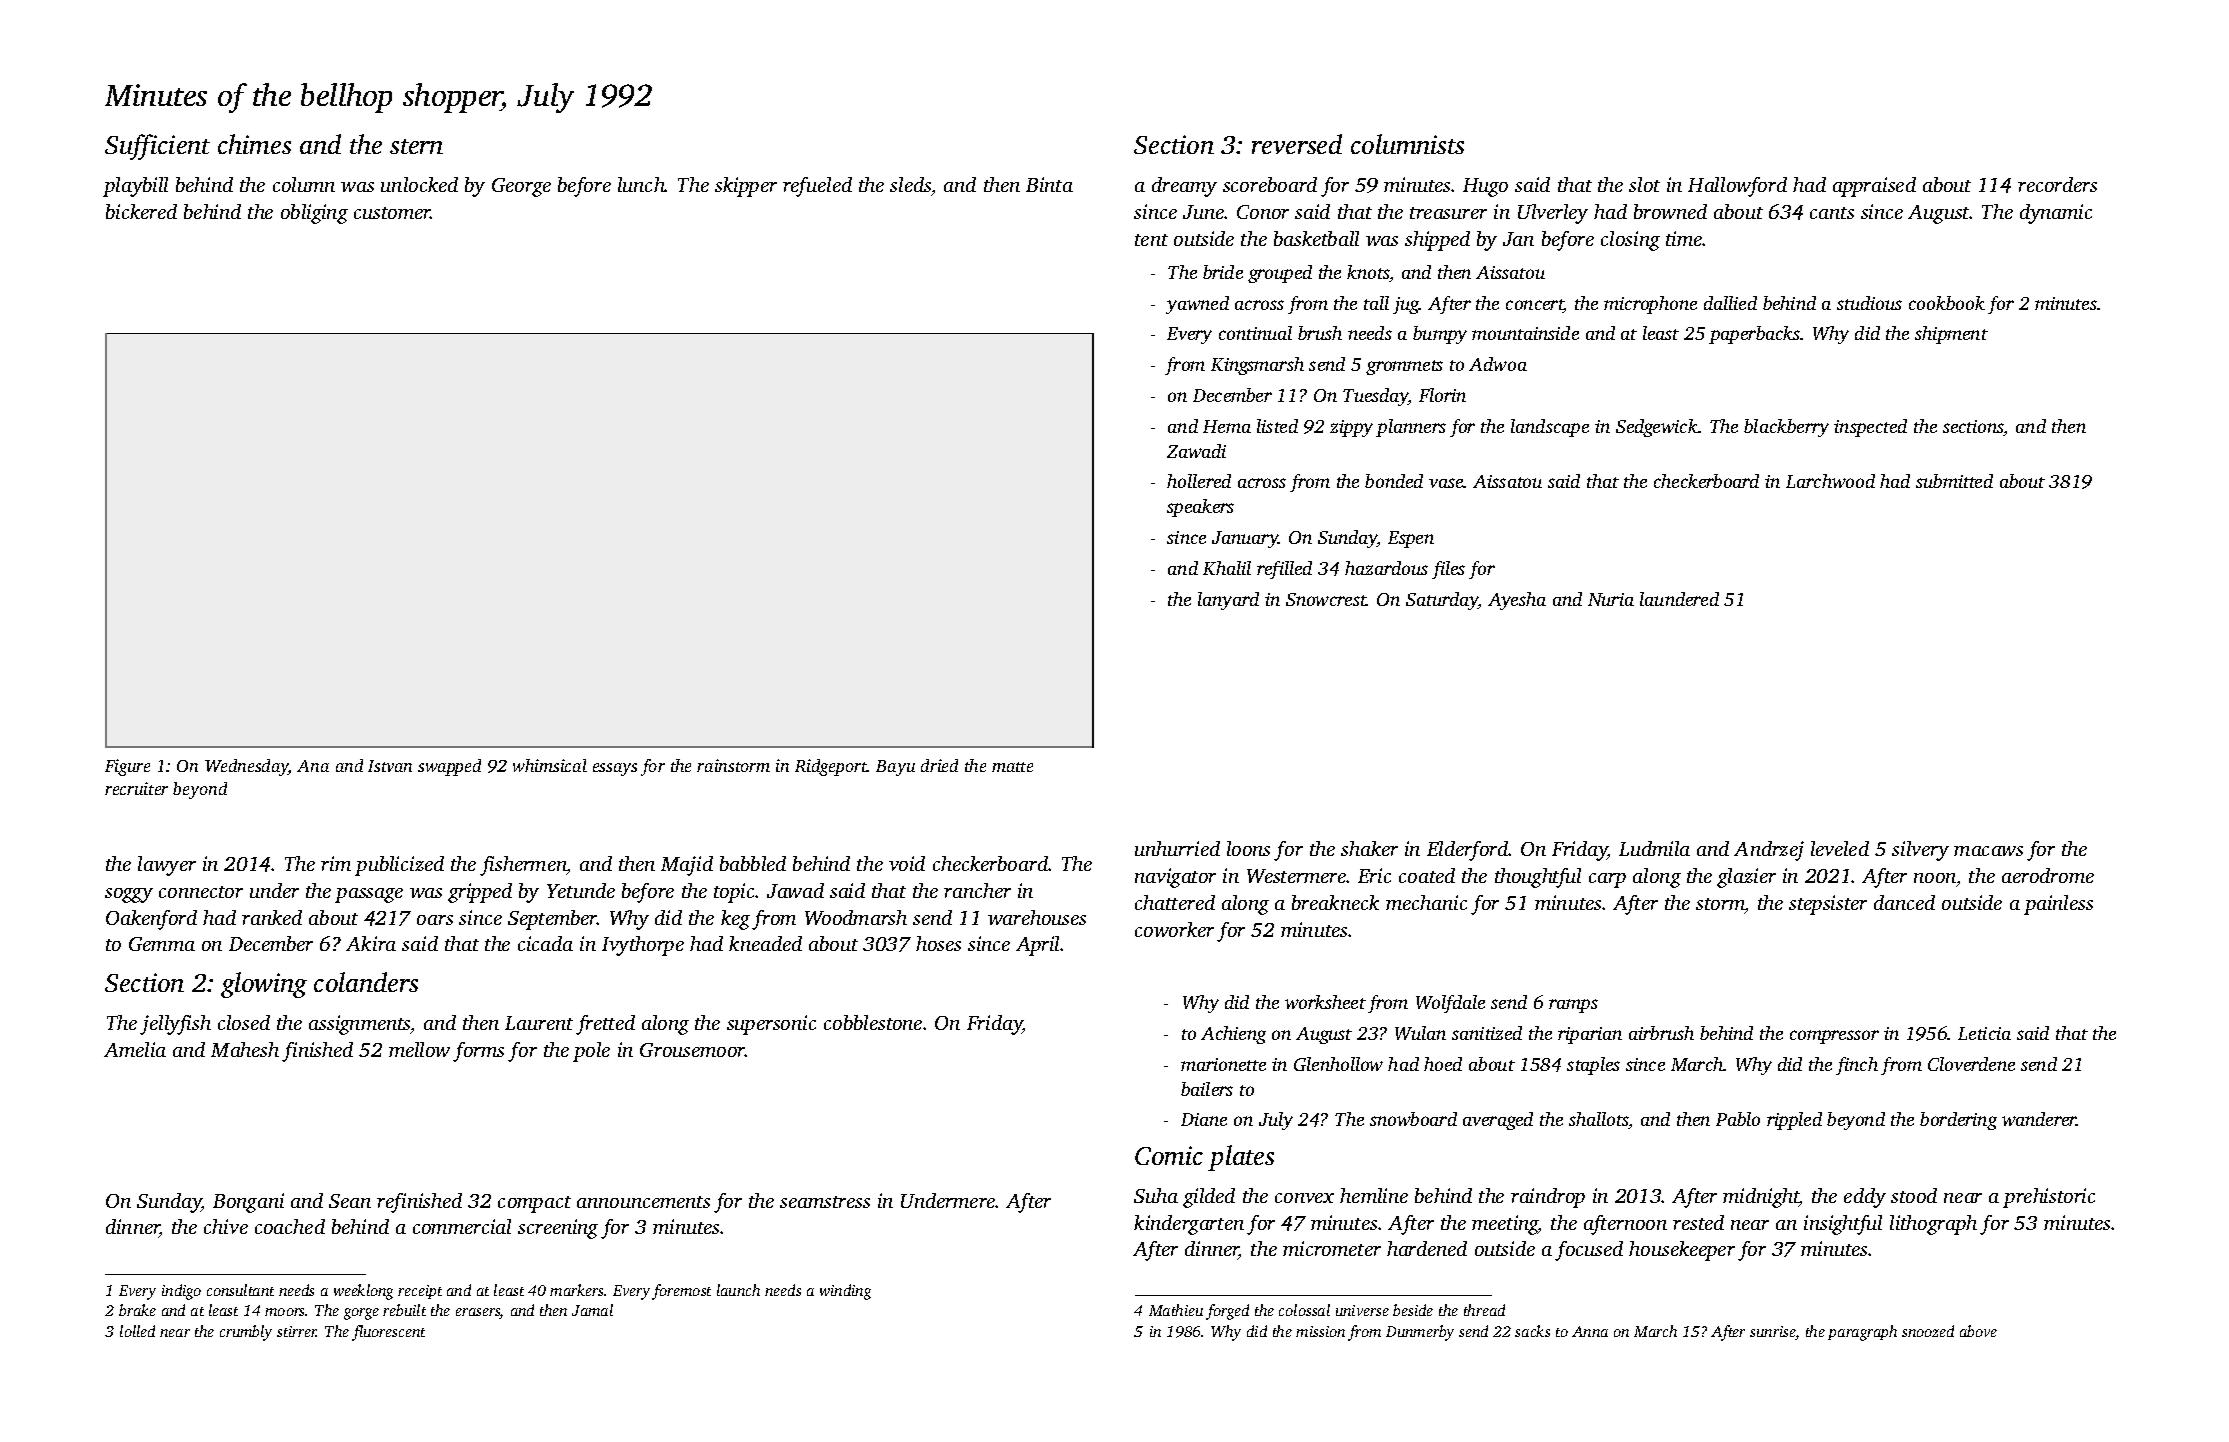  What do you see at coordinates (550, 765) in the image?
I see `whimsical` at bounding box center [550, 765].
